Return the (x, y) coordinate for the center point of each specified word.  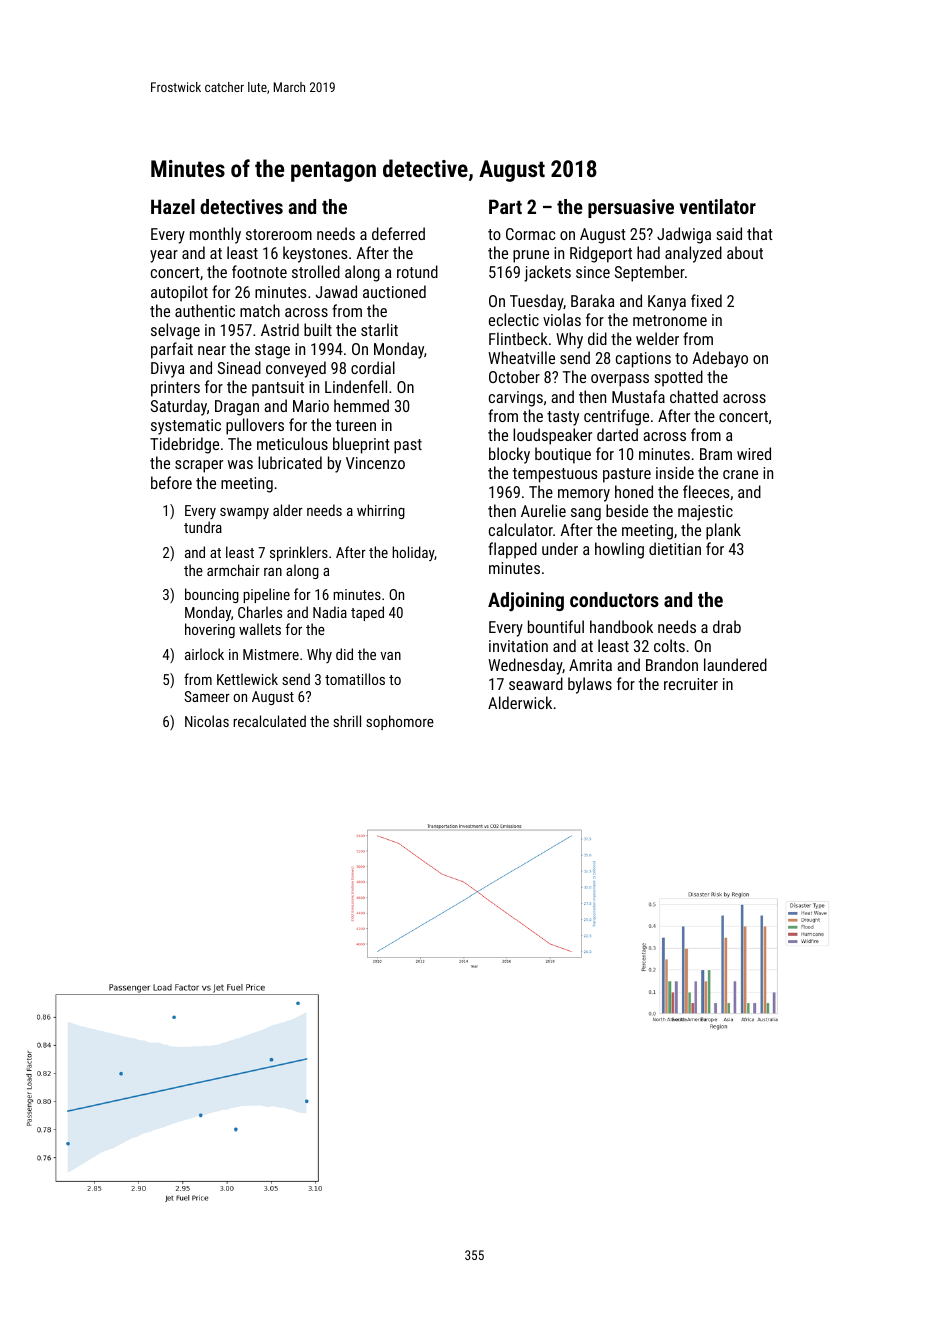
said (729, 233)
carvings (516, 399)
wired (754, 453)
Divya (167, 370)
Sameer (207, 696)
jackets (547, 273)
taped (367, 613)
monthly (215, 235)
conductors (614, 599)
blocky (509, 455)
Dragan (237, 408)
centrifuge (616, 417)
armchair (233, 570)
